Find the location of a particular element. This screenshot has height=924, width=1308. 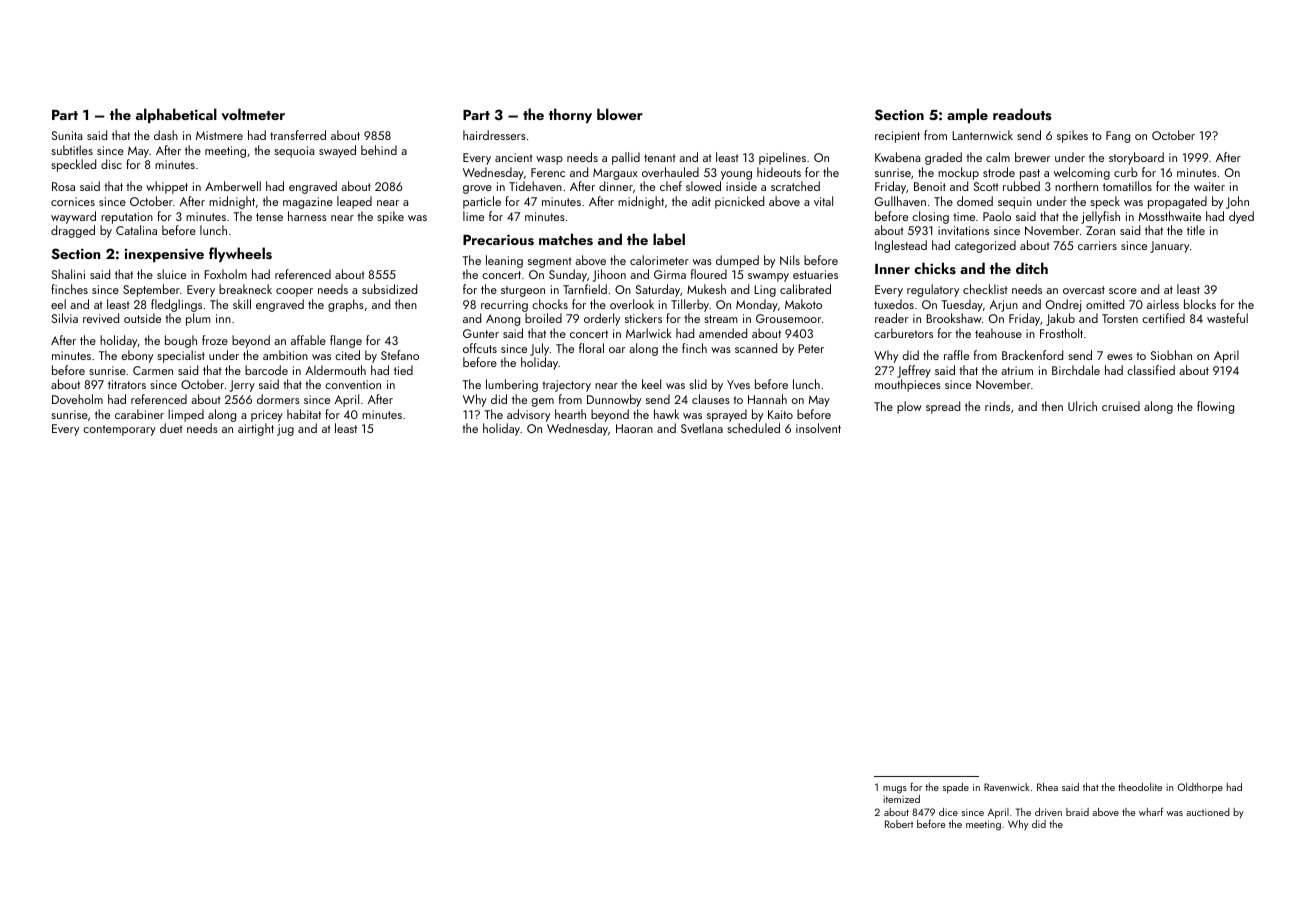

contemporary is located at coordinates (119, 430).
